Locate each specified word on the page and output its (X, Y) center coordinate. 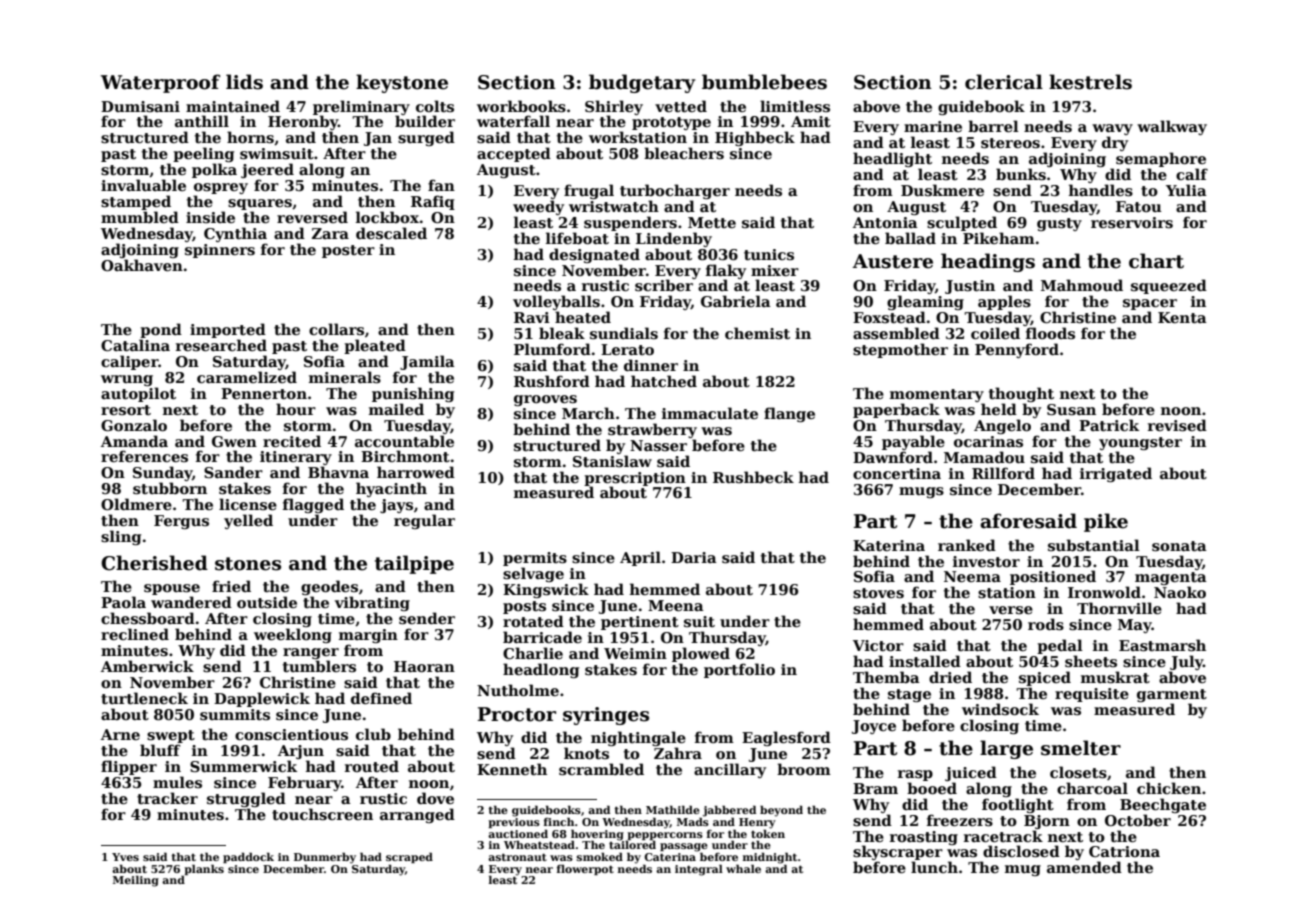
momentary (937, 395)
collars (336, 329)
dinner (651, 365)
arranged (417, 815)
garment (1172, 695)
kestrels (1090, 82)
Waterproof (160, 83)
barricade (542, 637)
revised (1177, 425)
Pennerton (264, 393)
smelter (1081, 748)
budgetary (642, 83)
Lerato (627, 349)
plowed (701, 654)
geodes (329, 587)
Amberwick (147, 666)
